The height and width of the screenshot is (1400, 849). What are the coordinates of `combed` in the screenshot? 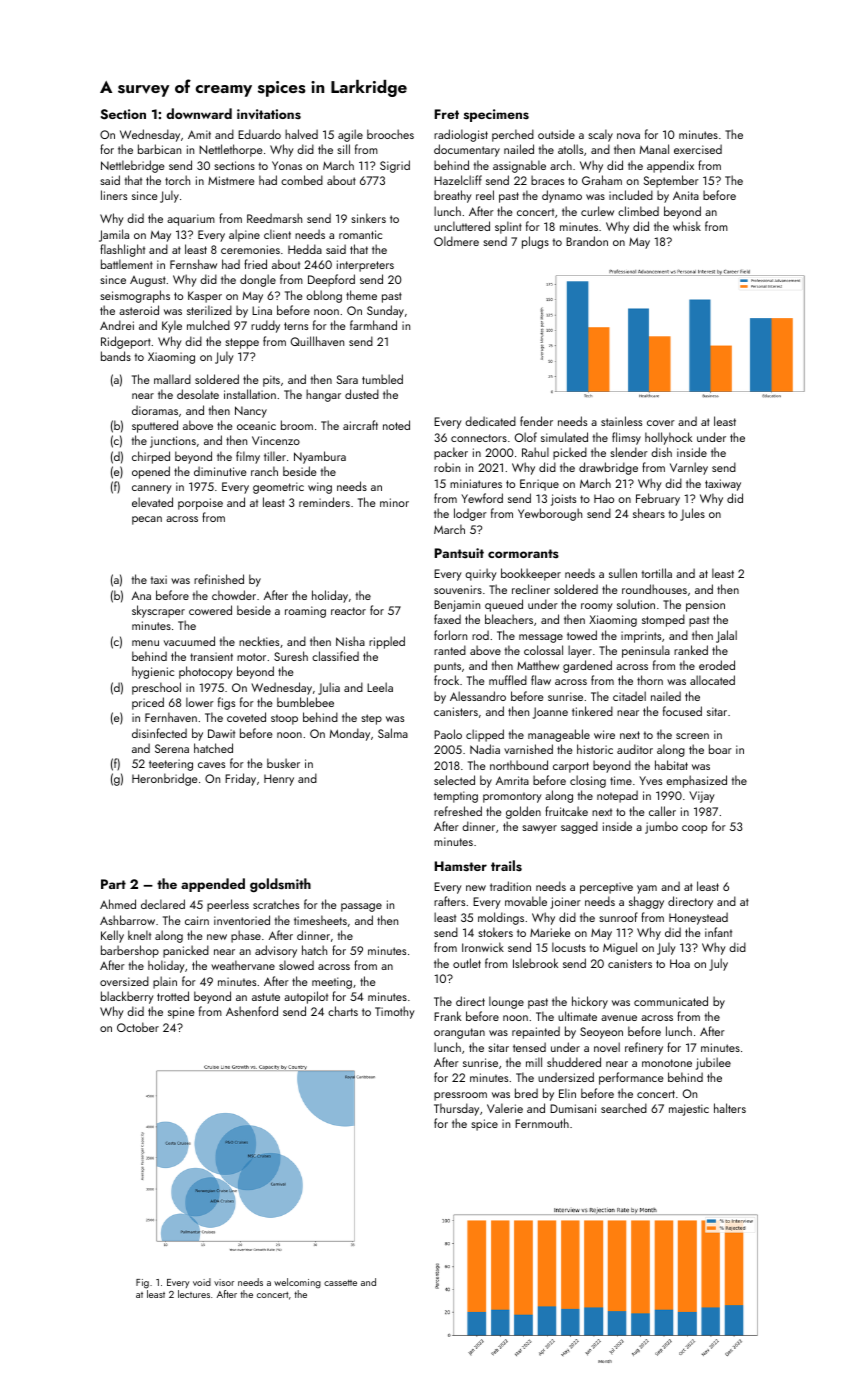 It's located at (302, 180).
